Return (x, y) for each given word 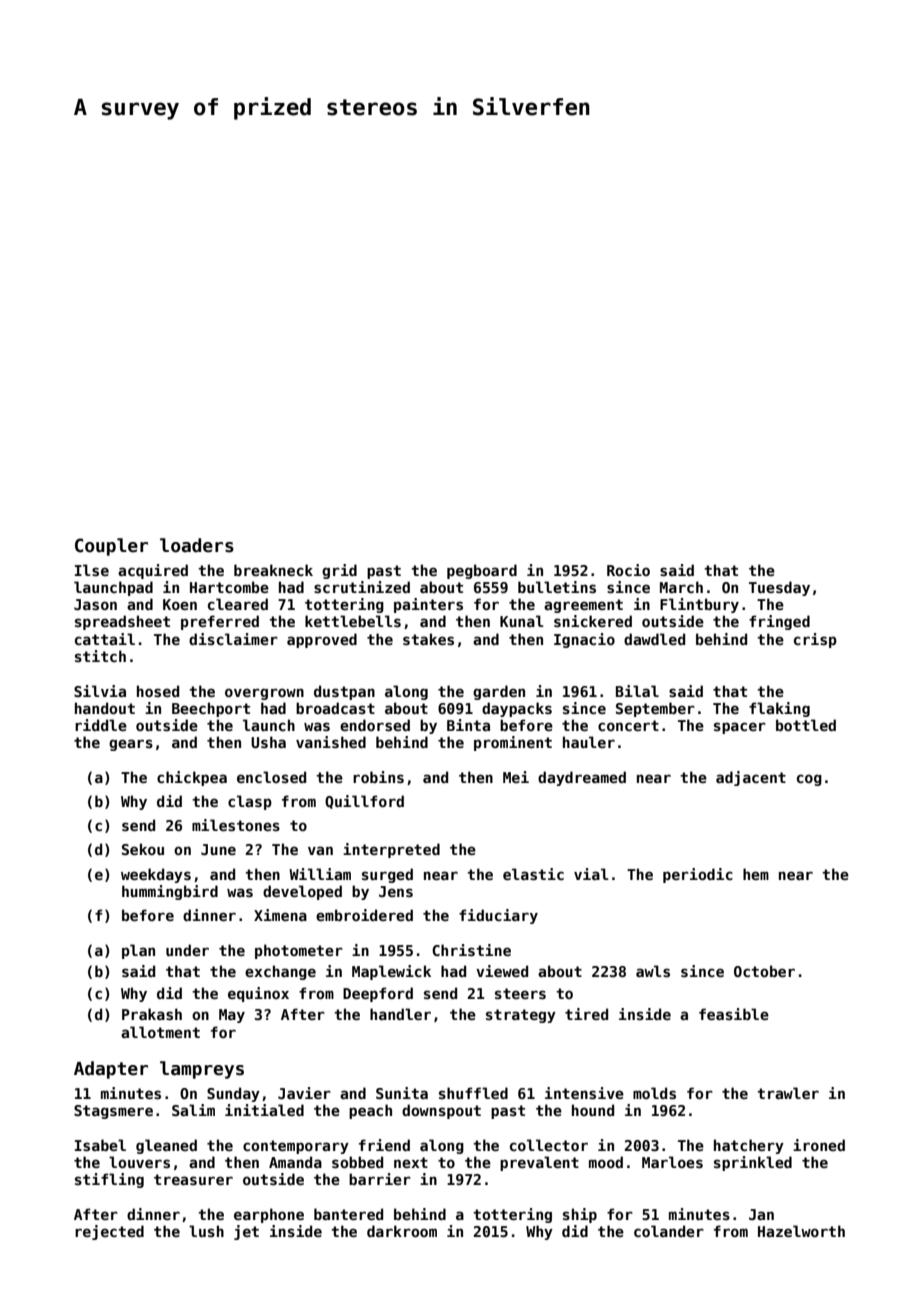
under (187, 950)
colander (669, 1231)
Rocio (628, 570)
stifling (109, 1180)
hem (756, 874)
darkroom (402, 1231)
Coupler (111, 547)
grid (339, 571)
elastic (533, 874)
